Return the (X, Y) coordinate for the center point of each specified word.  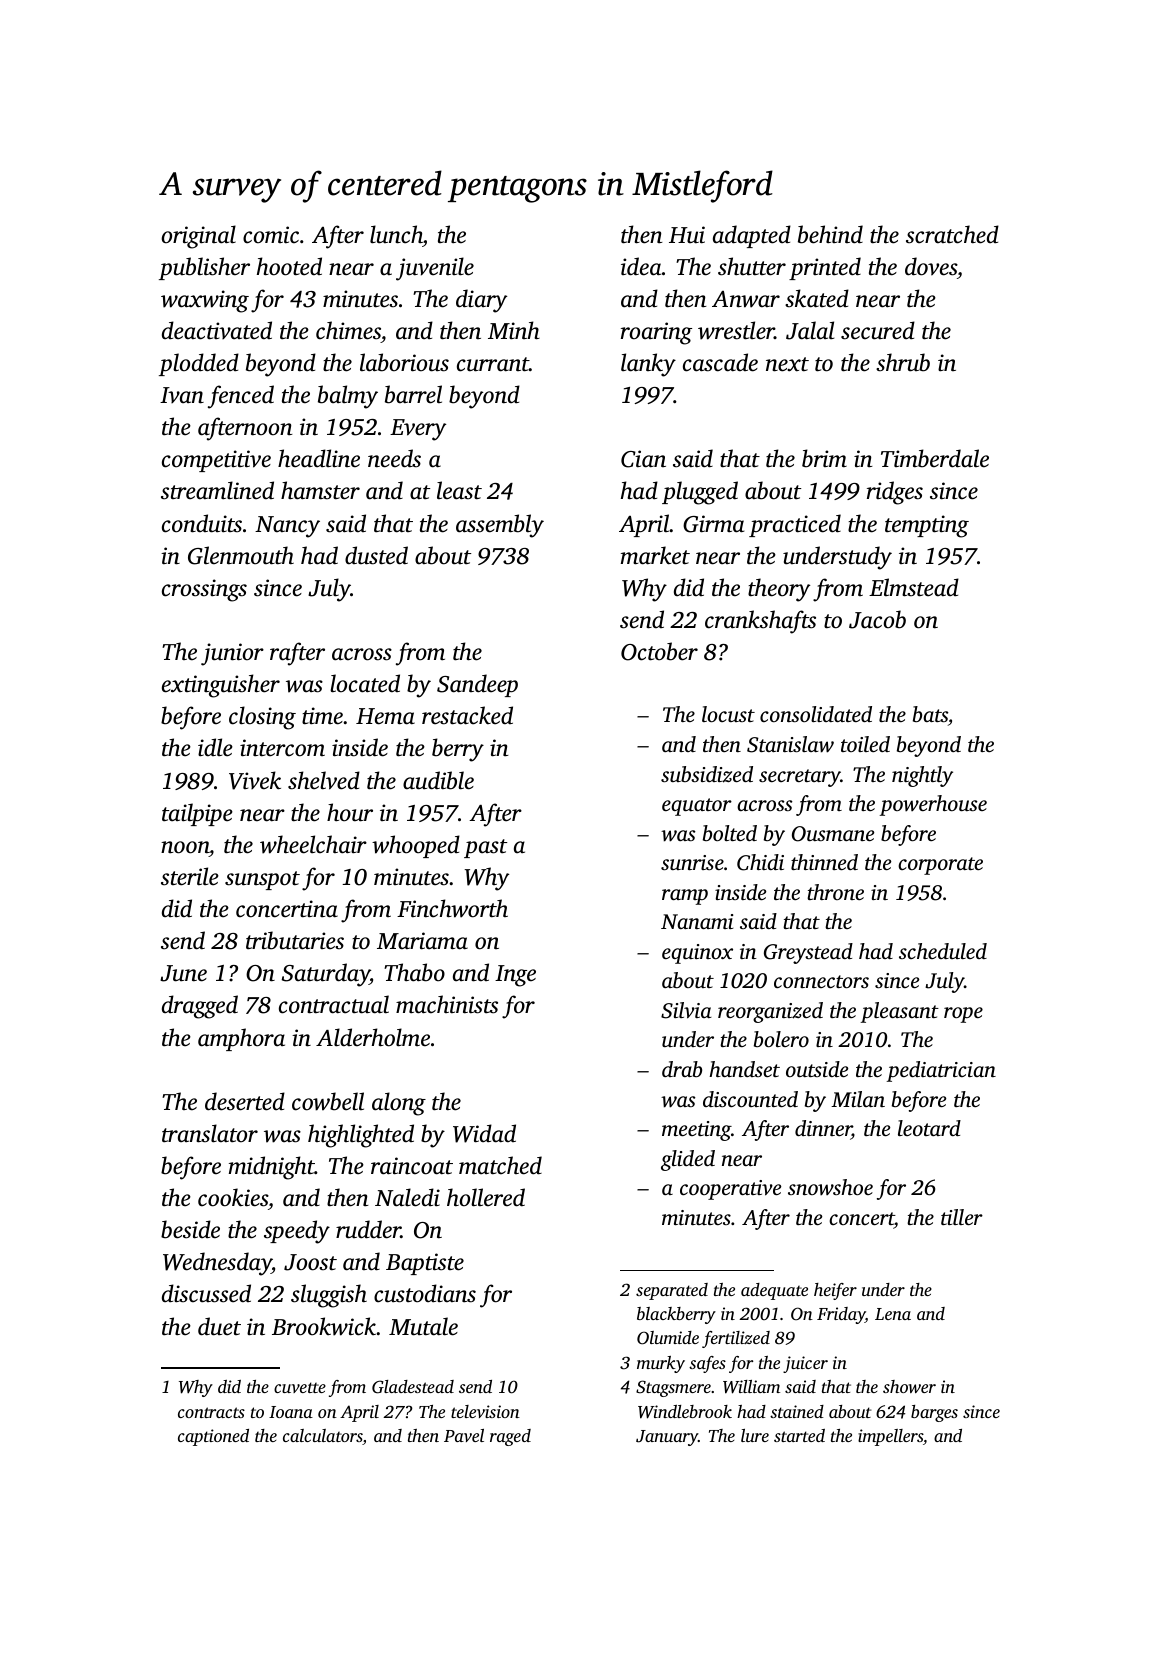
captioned (213, 1437)
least (459, 490)
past (485, 848)
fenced (241, 397)
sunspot (262, 880)
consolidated (816, 714)
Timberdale (935, 458)
